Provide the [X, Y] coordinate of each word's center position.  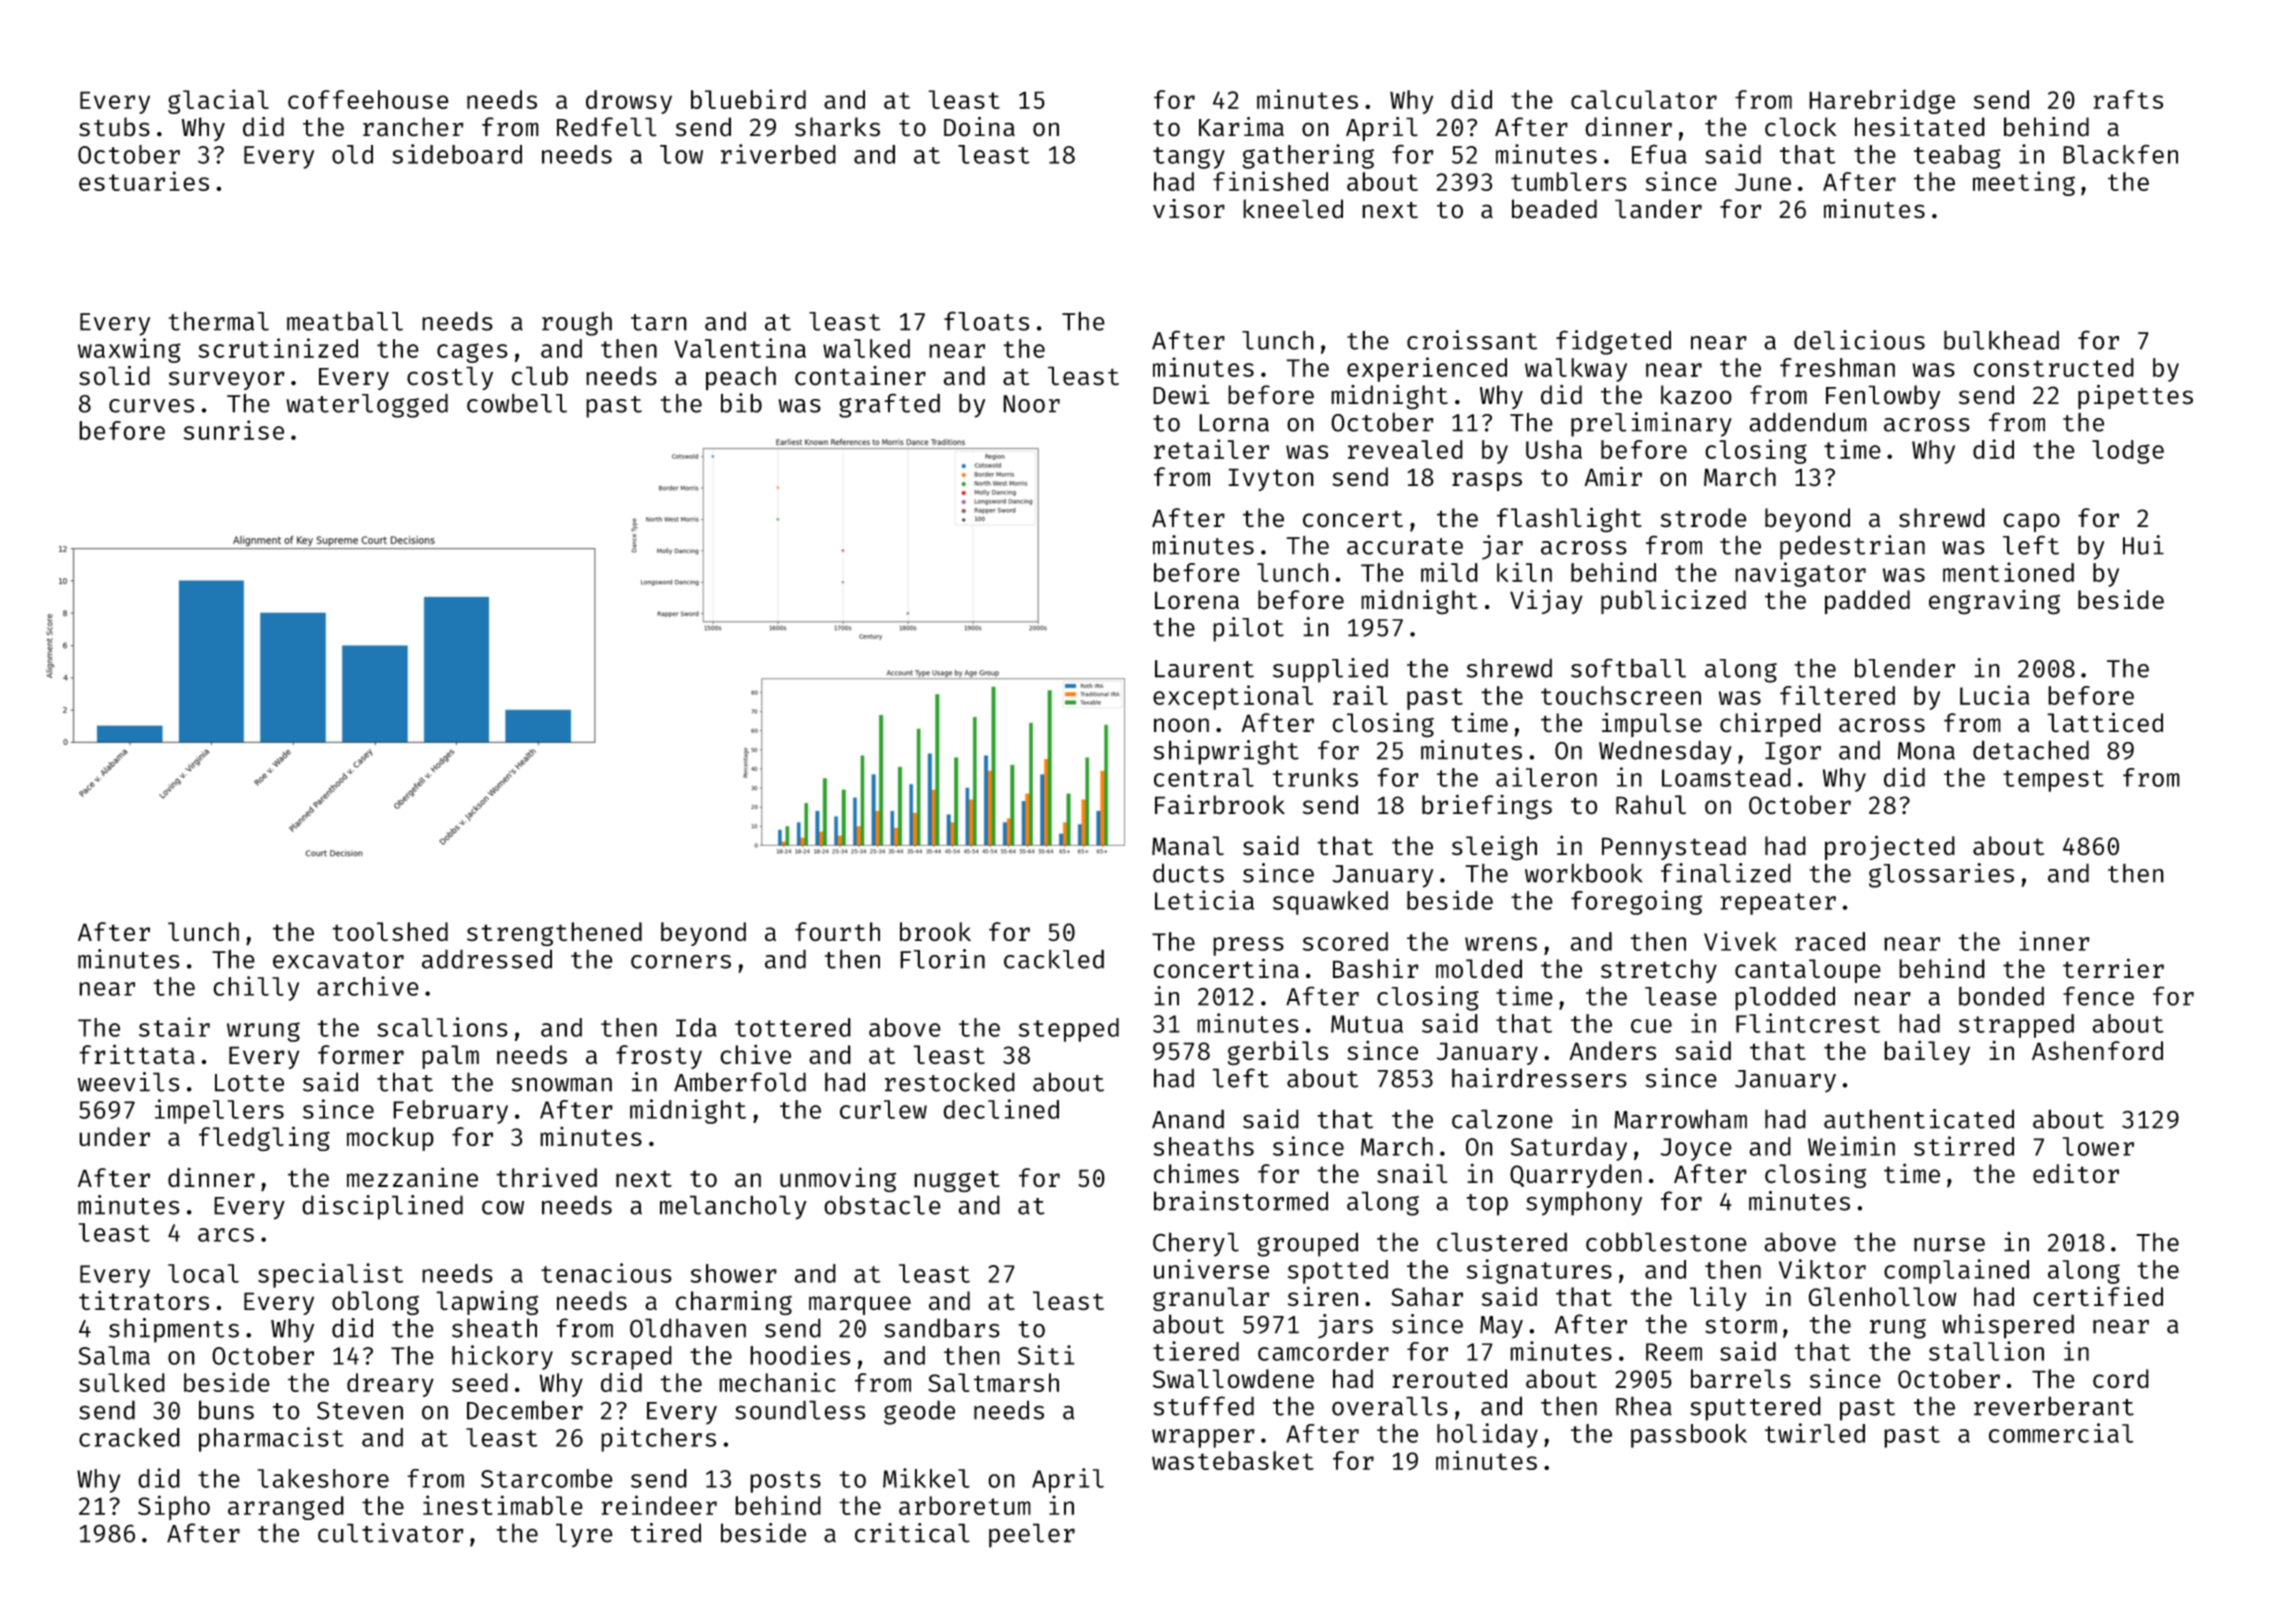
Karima [1241, 127]
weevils [129, 1082]
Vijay [1546, 601]
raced [1830, 941]
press [1248, 946]
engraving [1994, 602]
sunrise [234, 430]
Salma [114, 1355]
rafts [2128, 99]
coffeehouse [368, 99]
